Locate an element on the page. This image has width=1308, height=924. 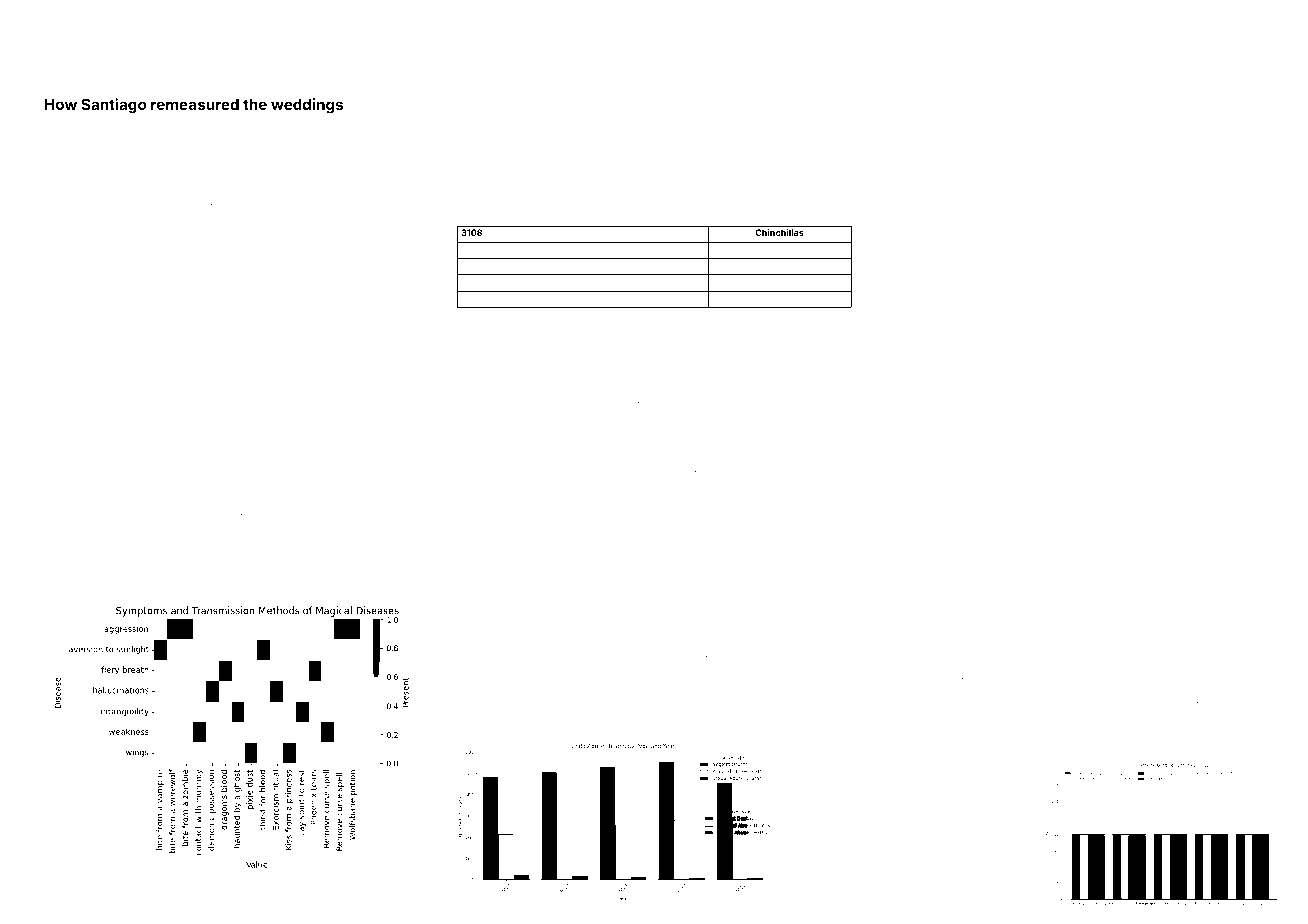
broom is located at coordinates (1129, 298).
